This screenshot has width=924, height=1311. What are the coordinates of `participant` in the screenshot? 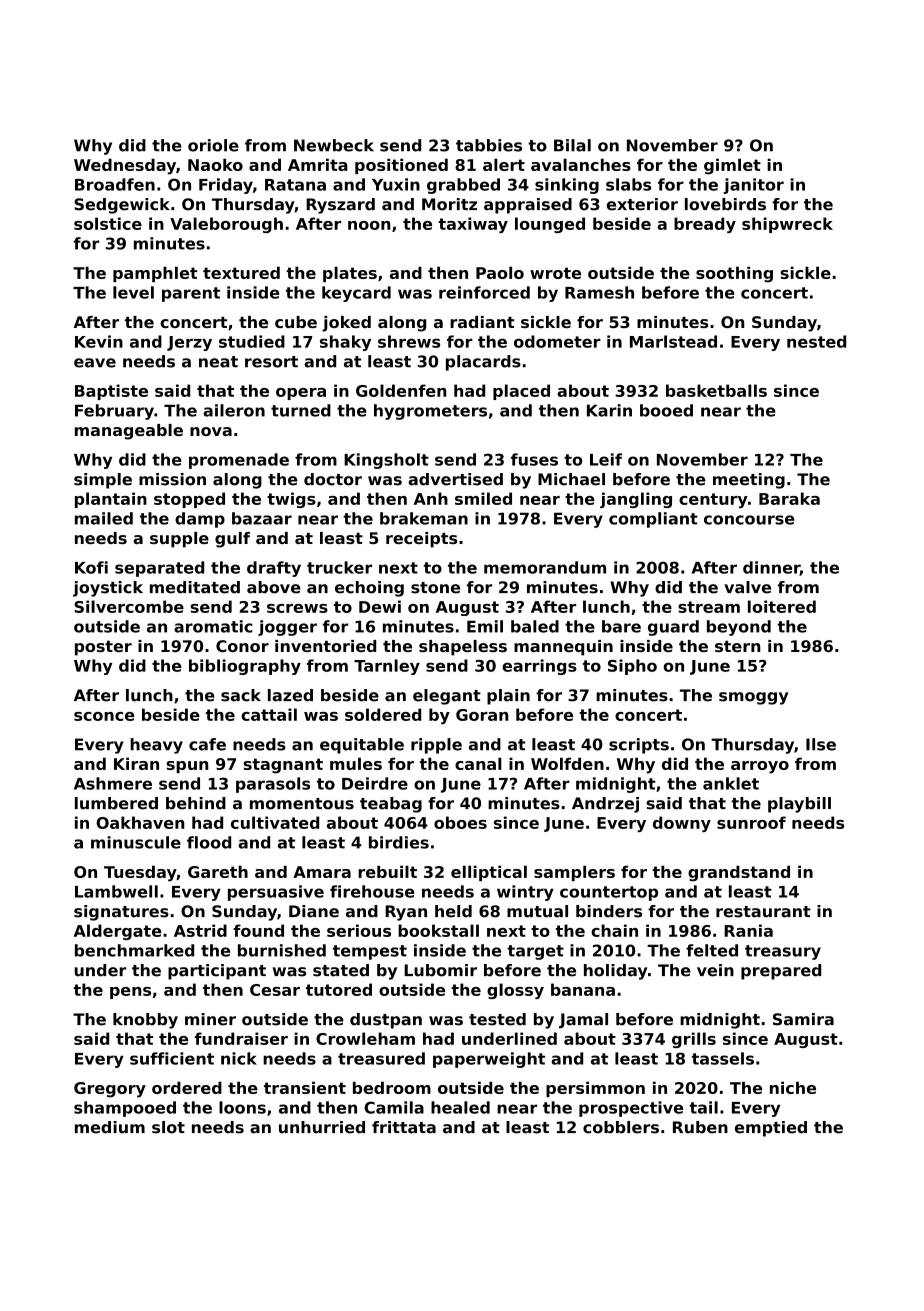 It's located at (217, 972).
